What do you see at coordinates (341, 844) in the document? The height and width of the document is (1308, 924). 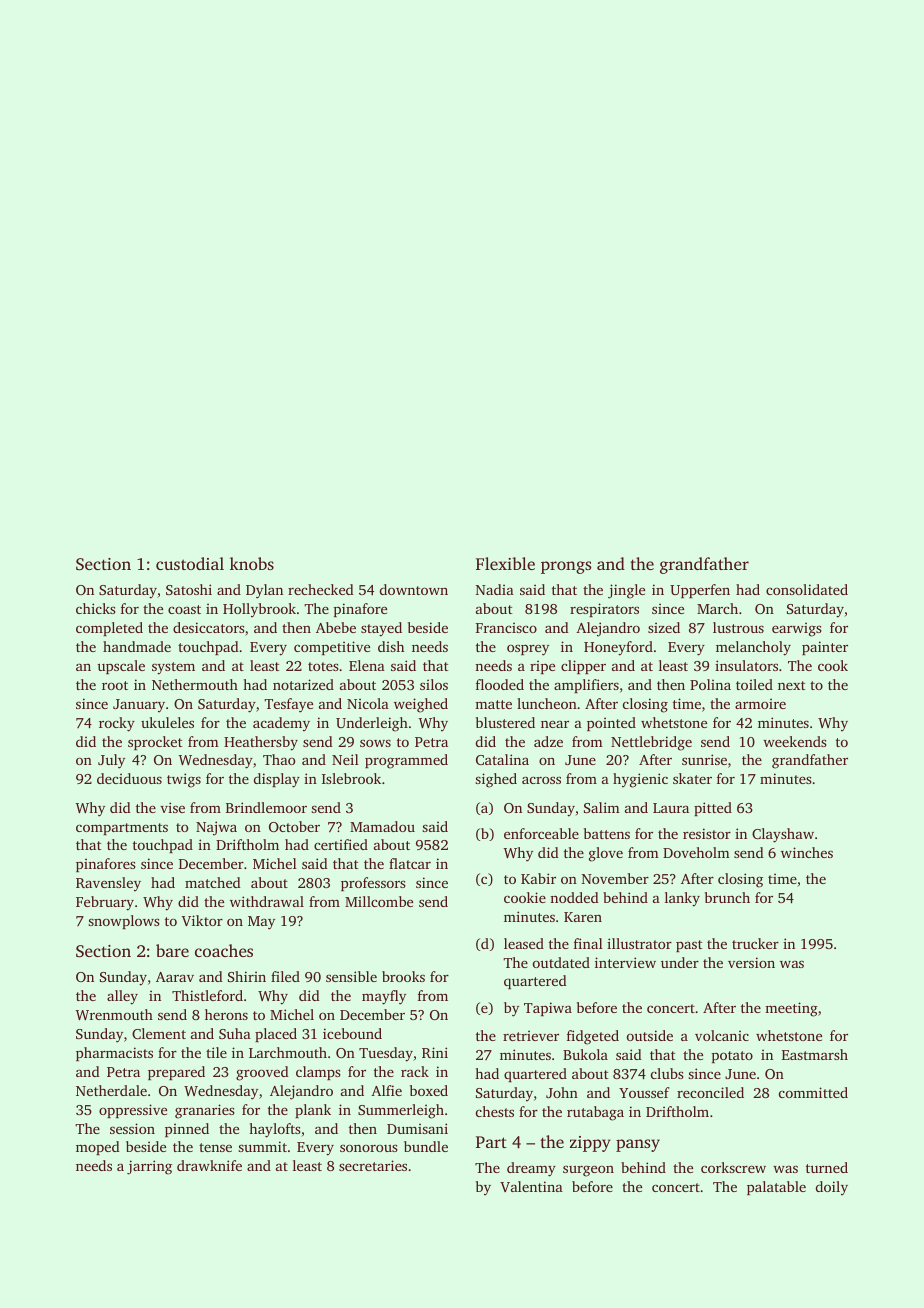 I see `certified` at bounding box center [341, 844].
